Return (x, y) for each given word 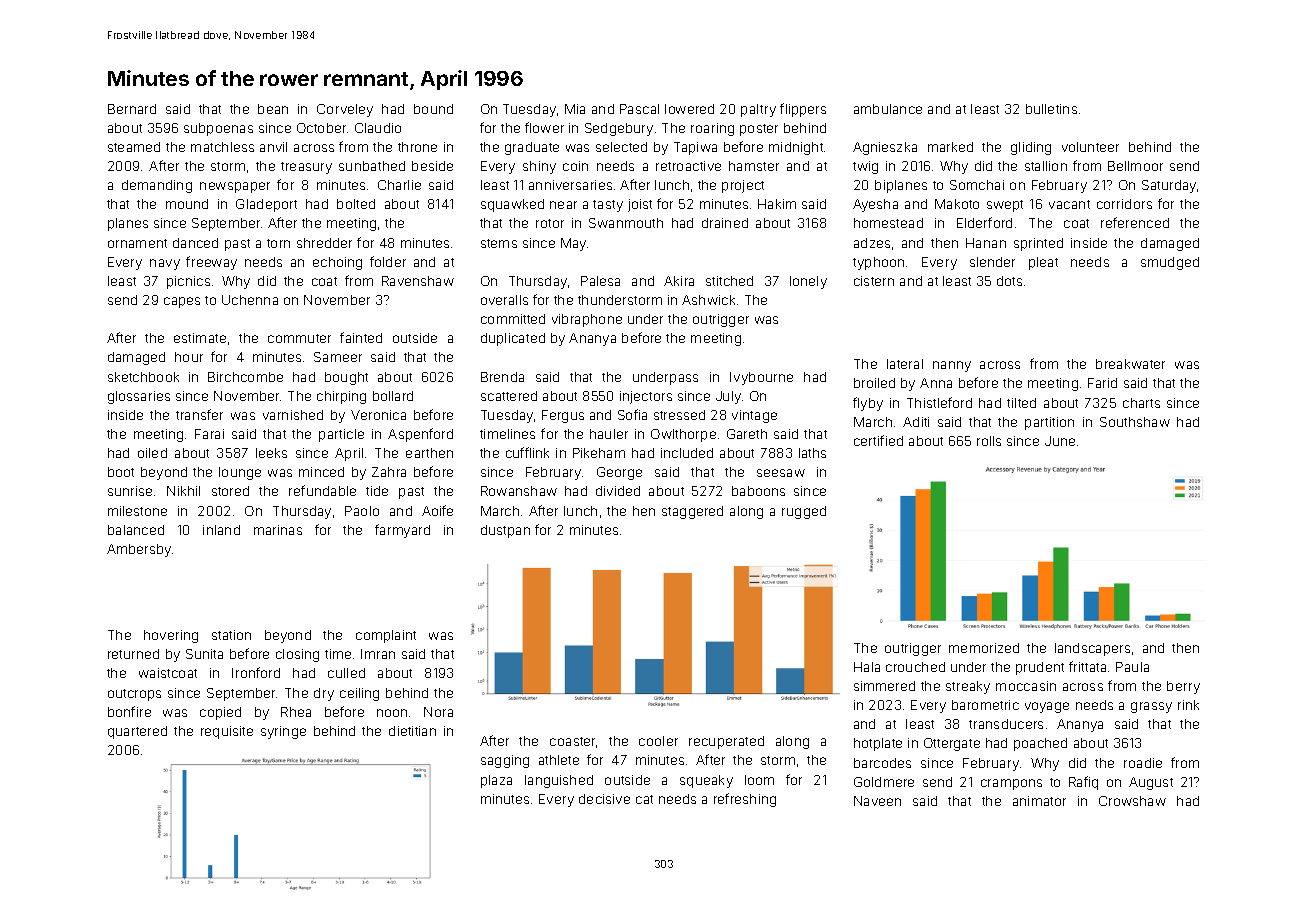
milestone (137, 511)
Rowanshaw (519, 491)
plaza (496, 781)
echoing (337, 263)
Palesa (600, 281)
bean (273, 109)
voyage (1047, 707)
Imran (378, 654)
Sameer (338, 357)
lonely (808, 282)
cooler (658, 741)
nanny (952, 366)
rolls (989, 441)
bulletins (1051, 109)
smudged (1170, 263)
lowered (689, 109)
